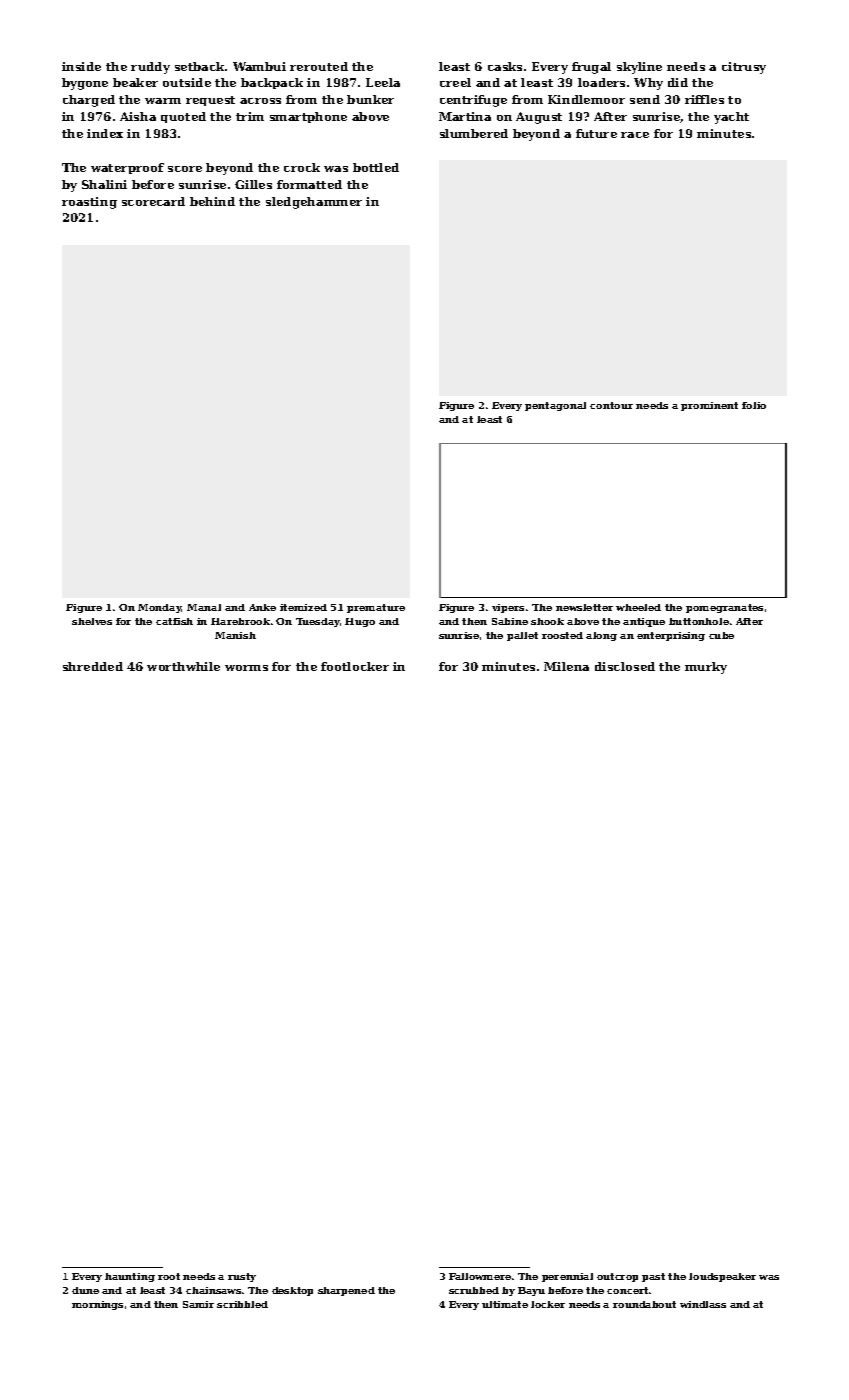  What do you see at coordinates (539, 118) in the image?
I see `August` at bounding box center [539, 118].
